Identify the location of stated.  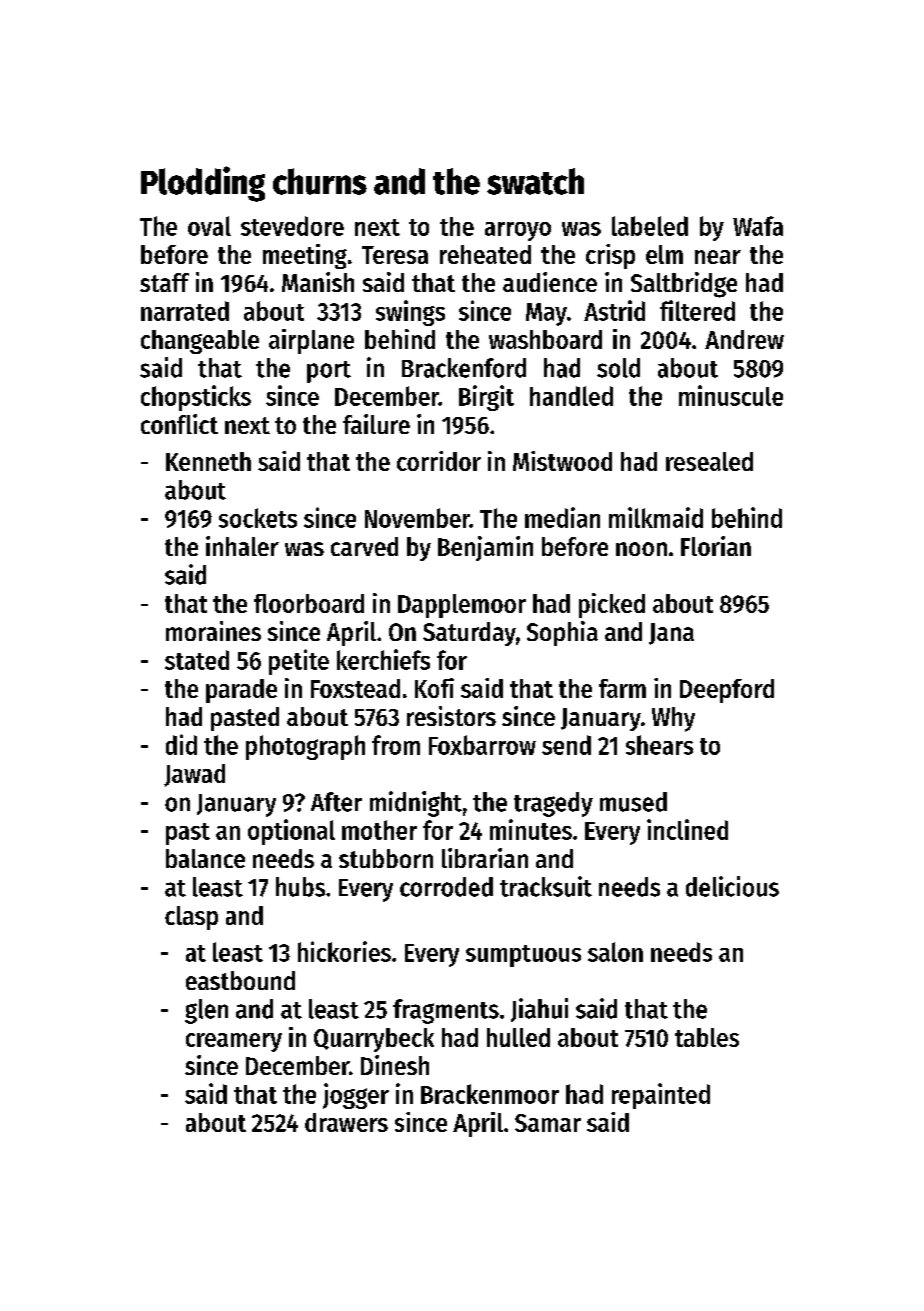
(197, 660).
